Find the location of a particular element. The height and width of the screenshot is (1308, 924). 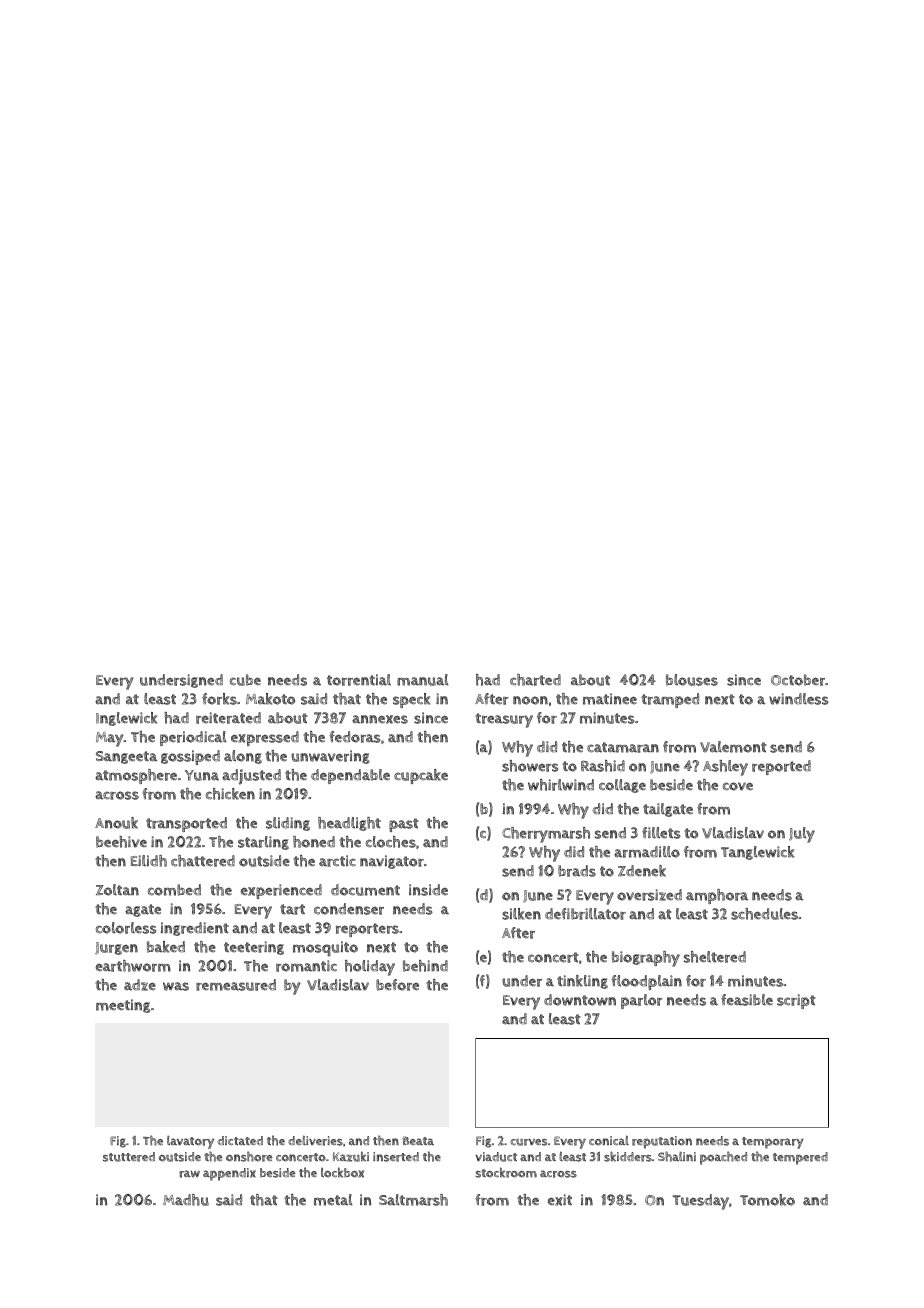

charted is located at coordinates (535, 680).
